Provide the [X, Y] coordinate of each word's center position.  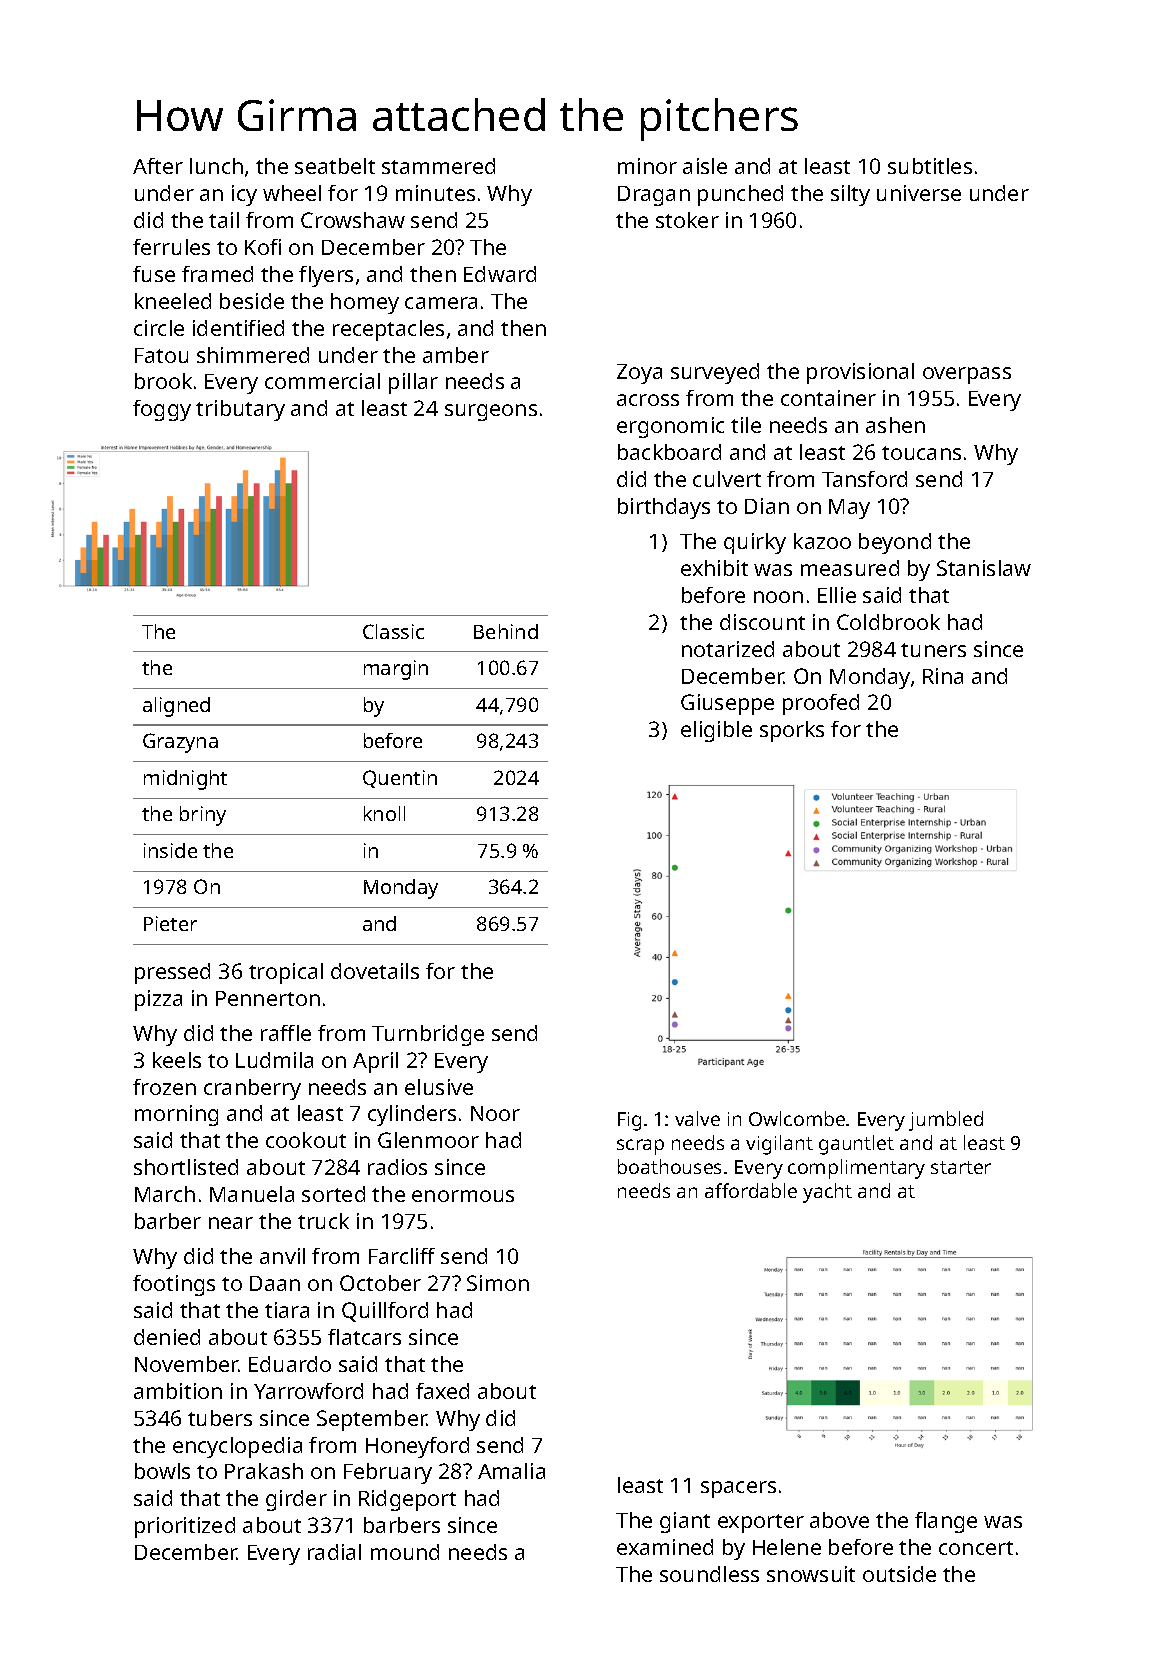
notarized [728, 649]
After [158, 166]
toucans [921, 453]
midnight [185, 780]
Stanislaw [984, 568]
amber [456, 355]
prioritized [185, 1527]
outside [899, 1574]
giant [685, 1522]
